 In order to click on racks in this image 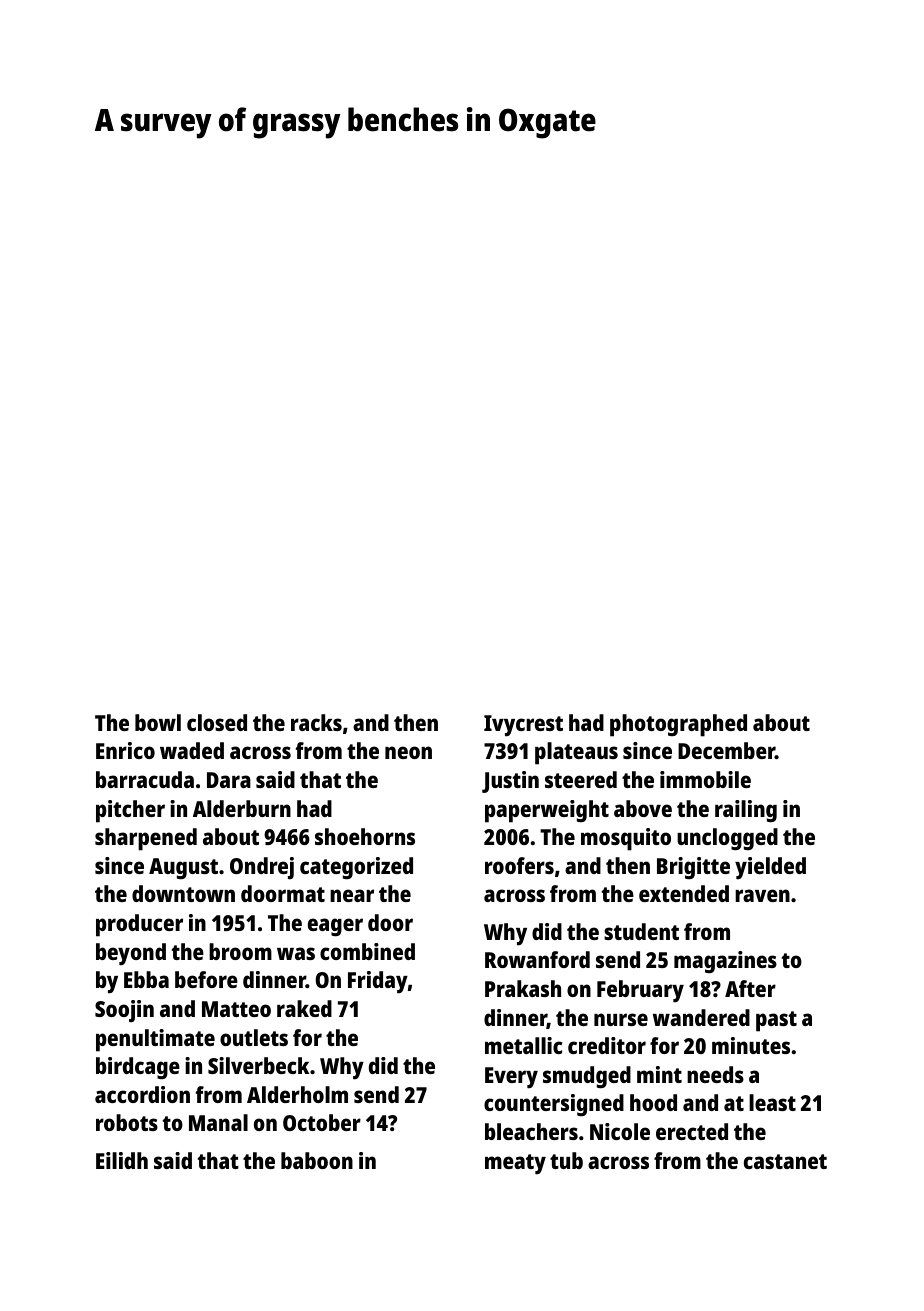, I will do `click(316, 722)`.
